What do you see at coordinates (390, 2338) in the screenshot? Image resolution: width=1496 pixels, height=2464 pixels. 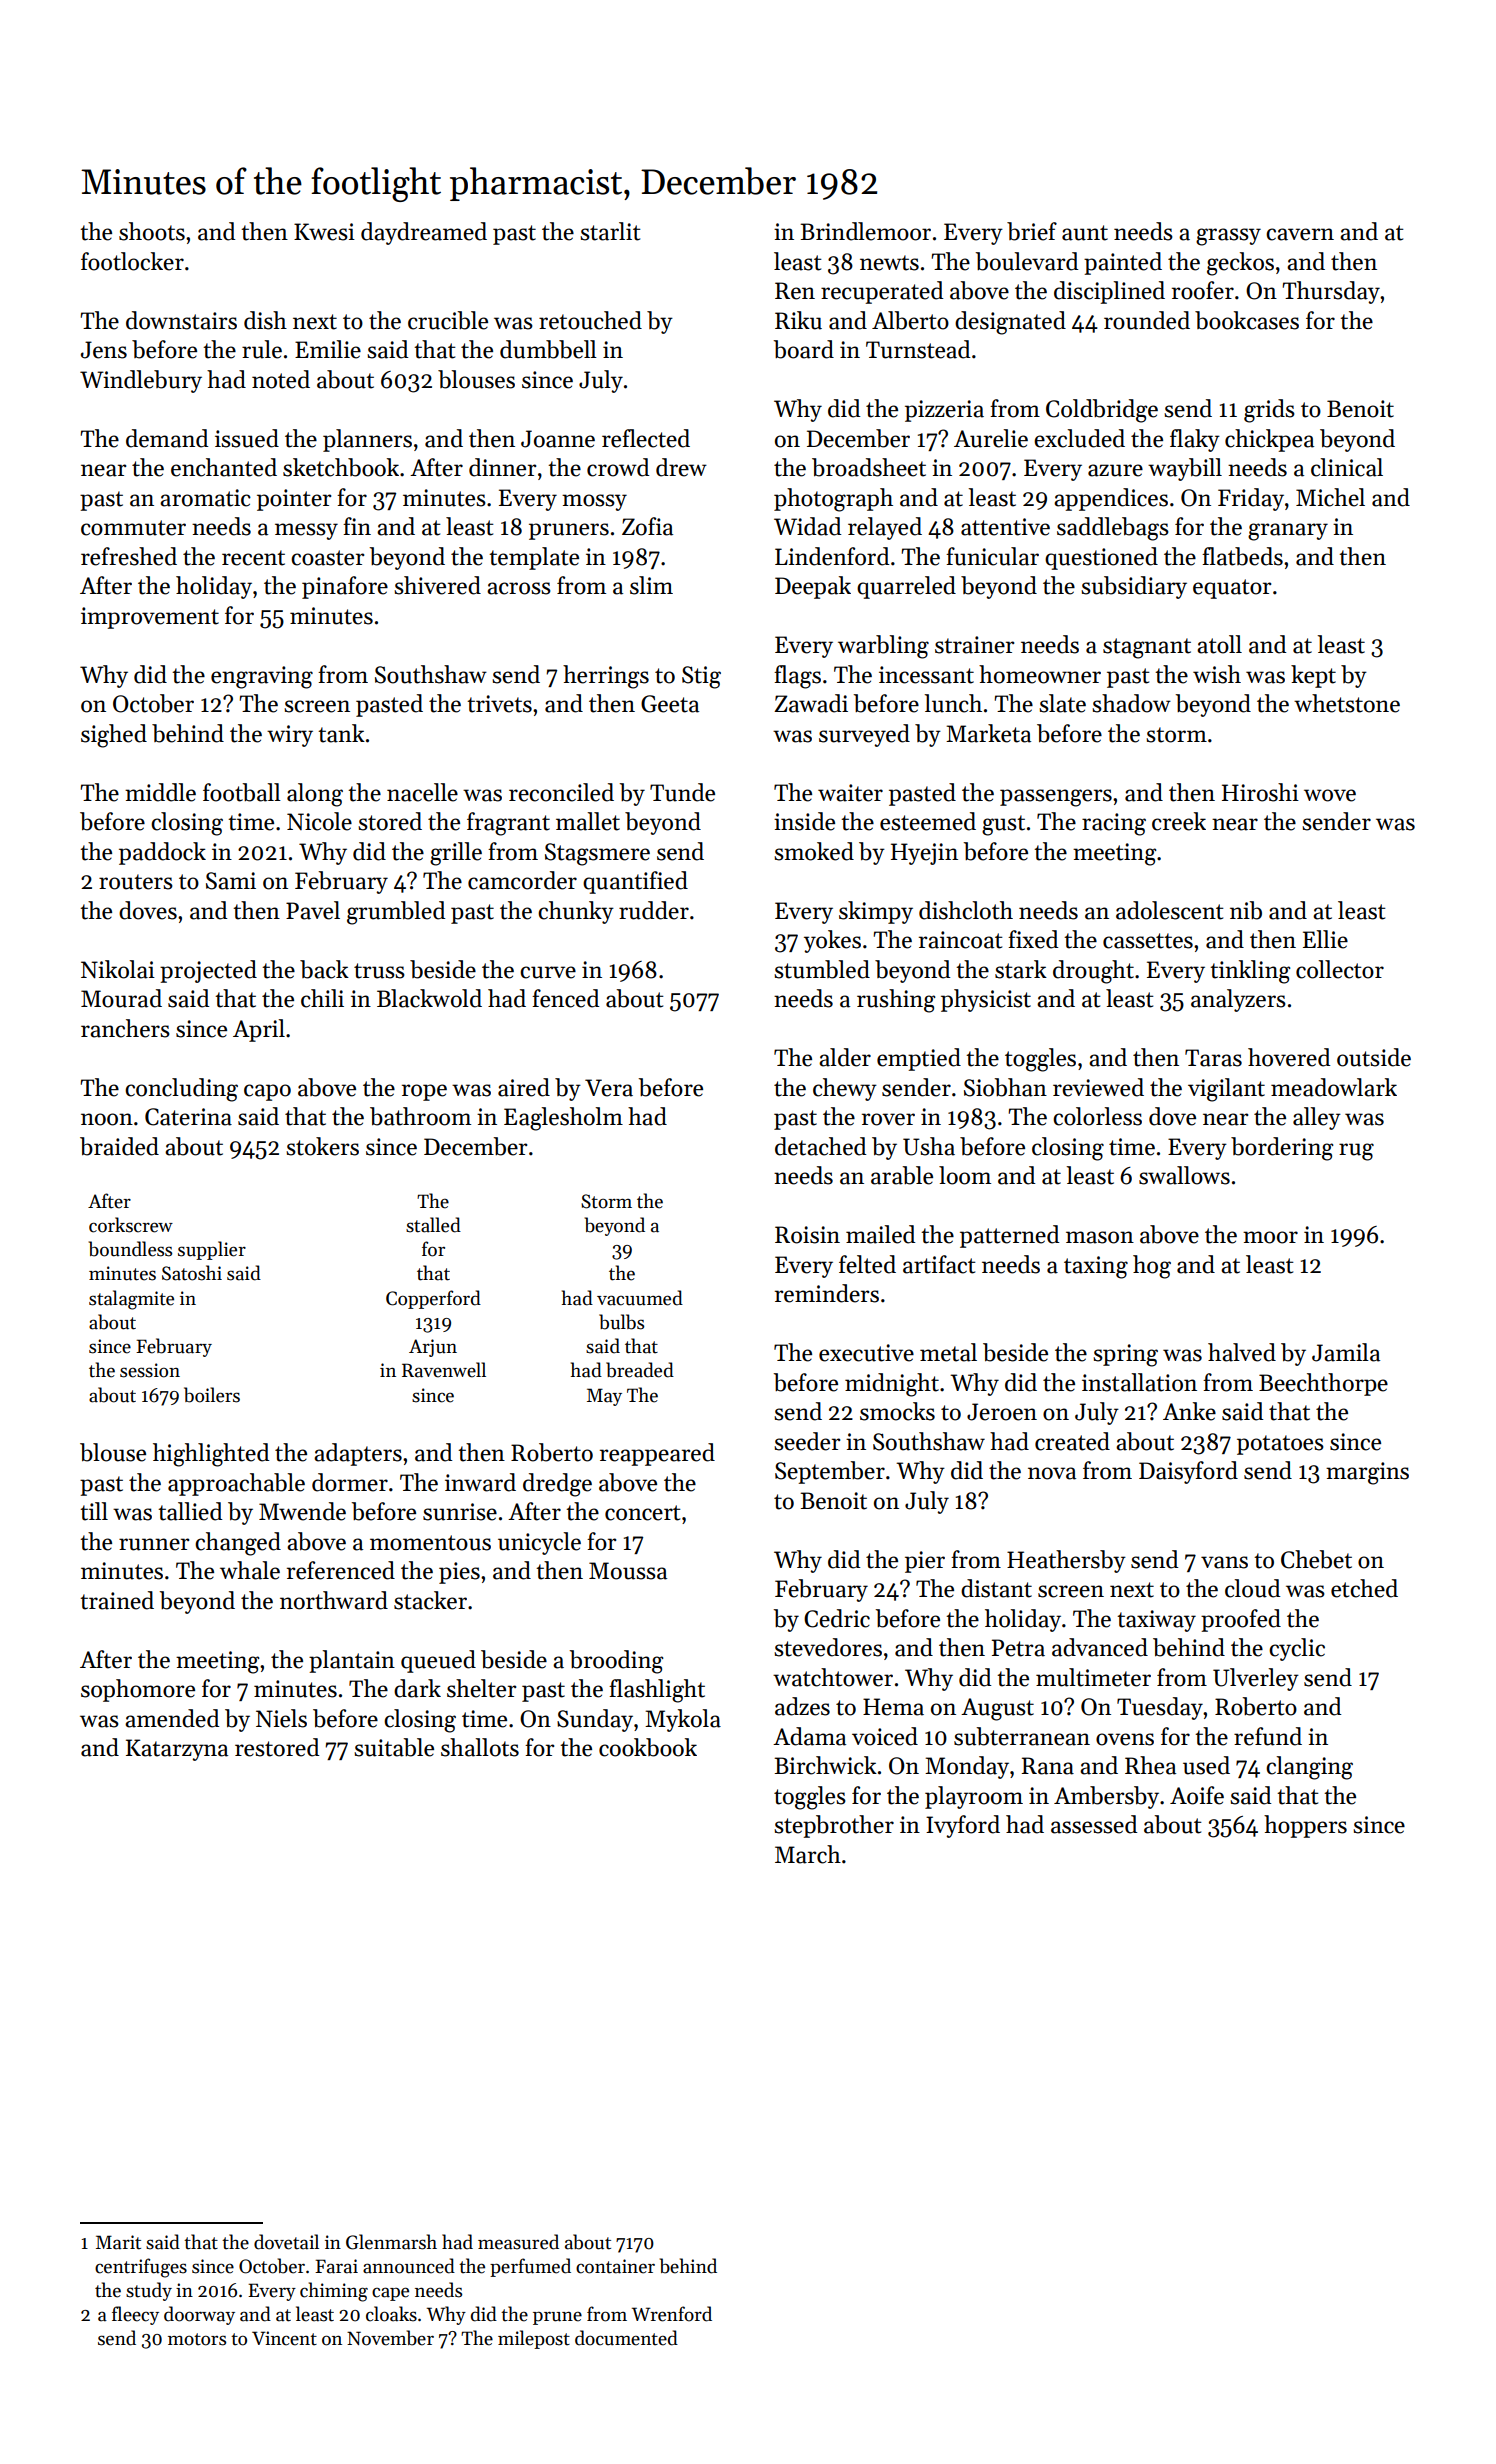 I see `November` at bounding box center [390, 2338].
